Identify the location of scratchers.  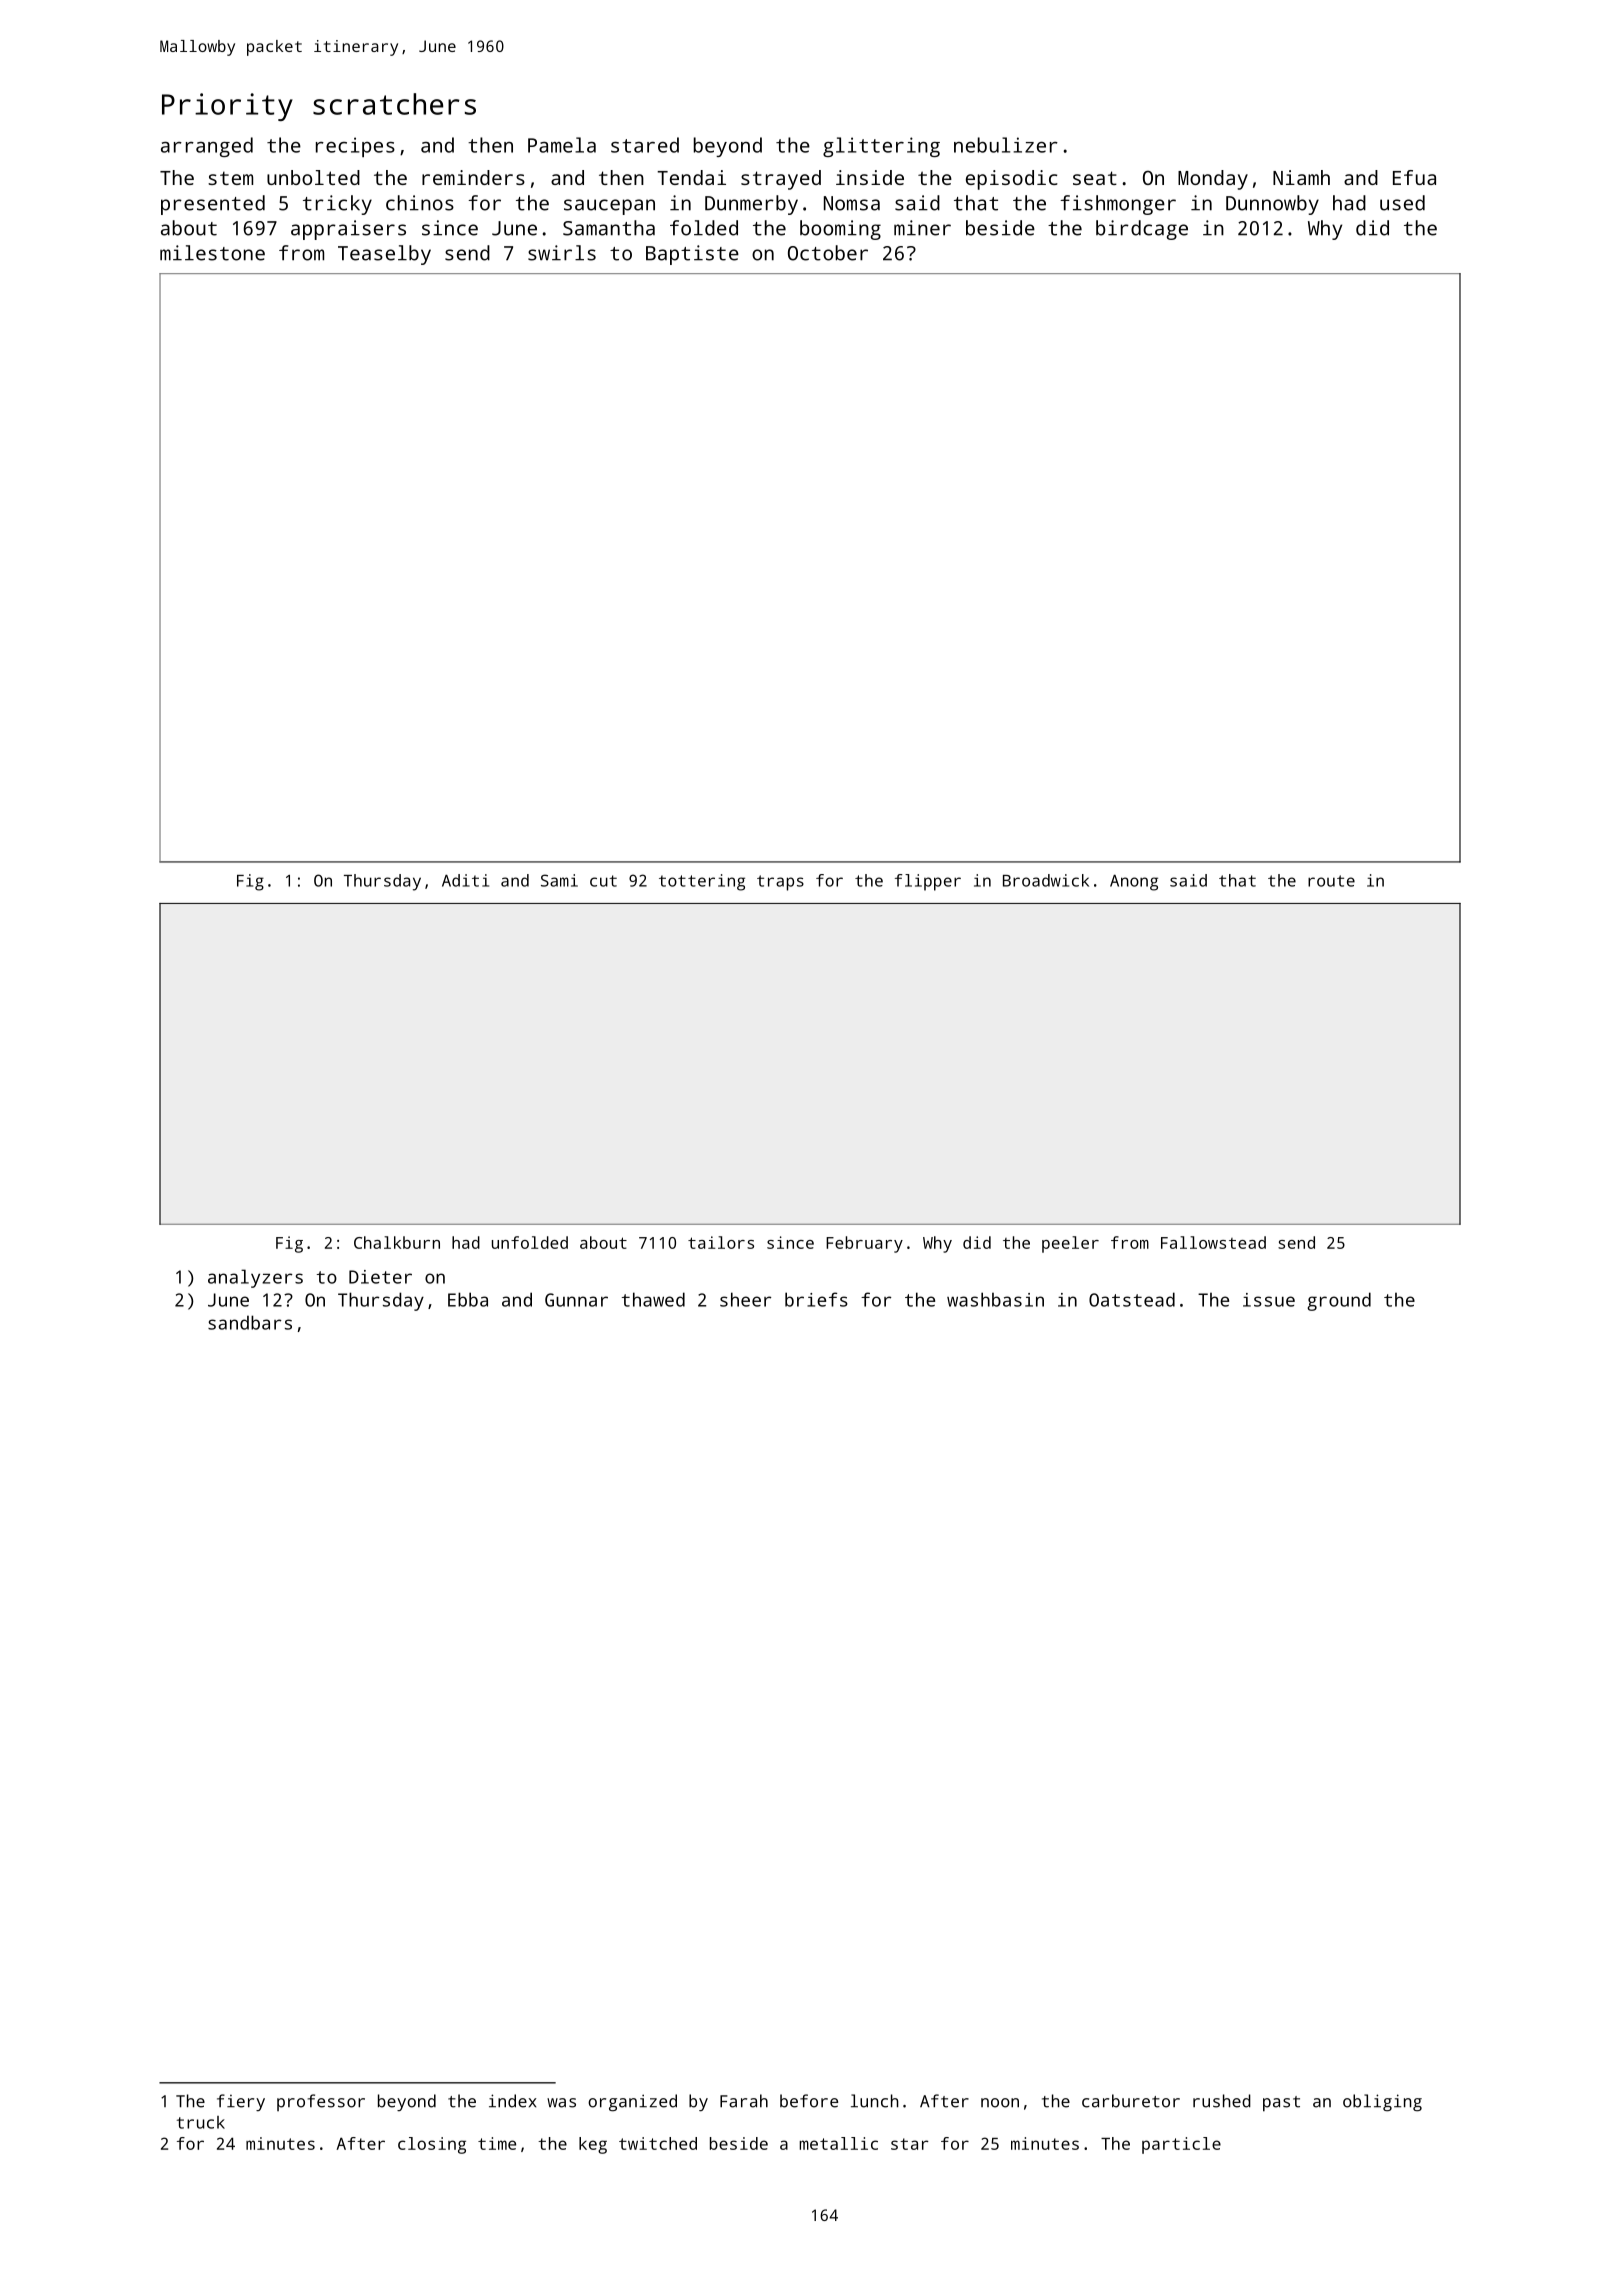
(394, 104).
